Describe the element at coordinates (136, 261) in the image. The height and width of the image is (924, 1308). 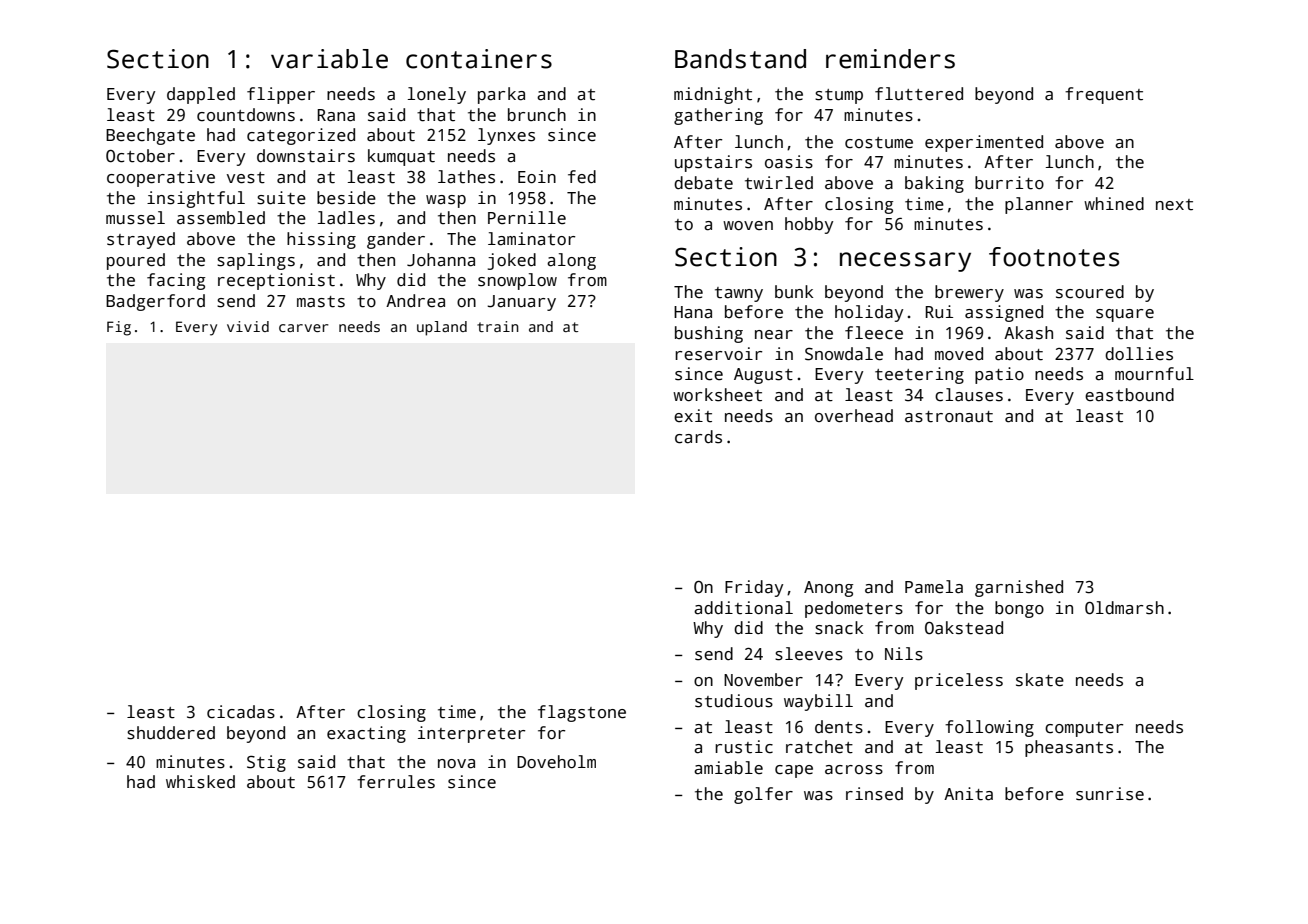
I see `poured` at that location.
